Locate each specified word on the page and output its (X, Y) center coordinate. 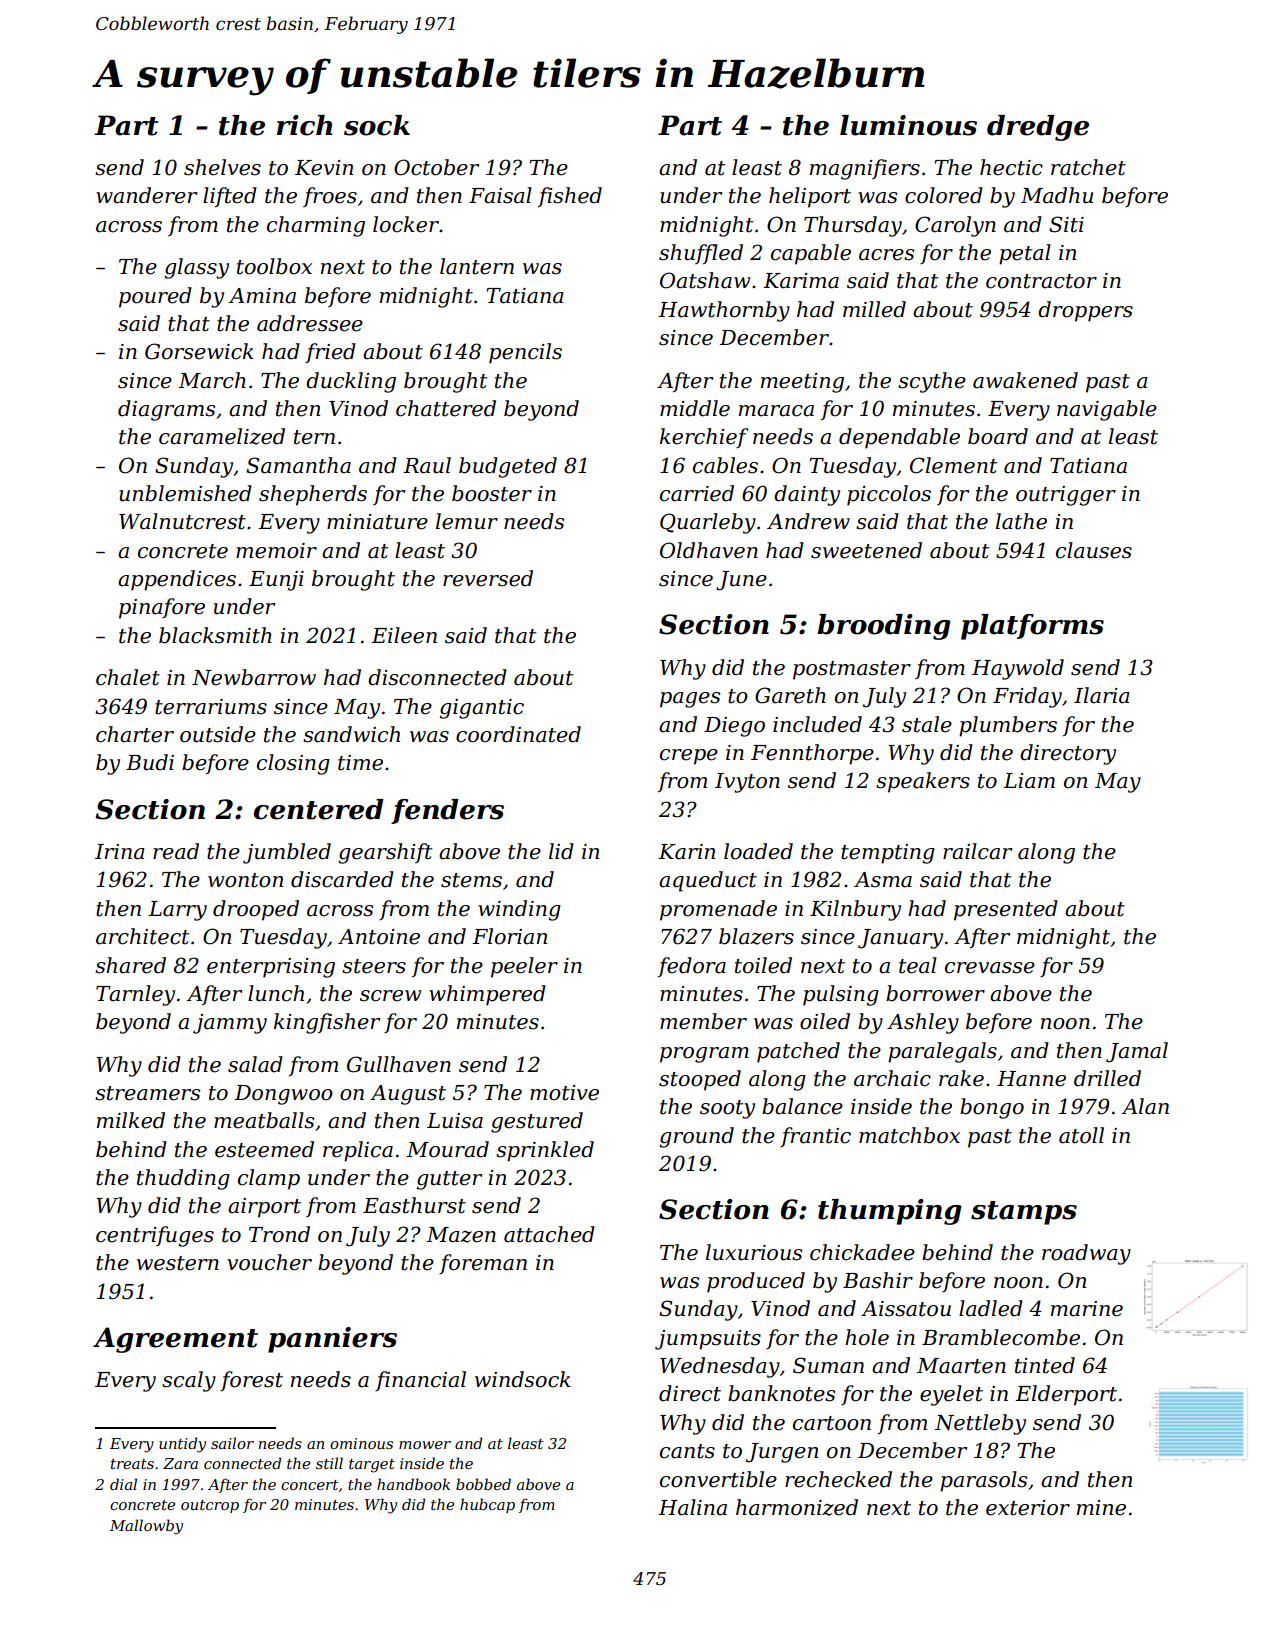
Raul (427, 465)
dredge (1038, 128)
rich (304, 125)
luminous (908, 125)
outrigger (1066, 496)
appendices (177, 580)
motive (564, 1093)
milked (131, 1120)
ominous (361, 1443)
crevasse (990, 968)
